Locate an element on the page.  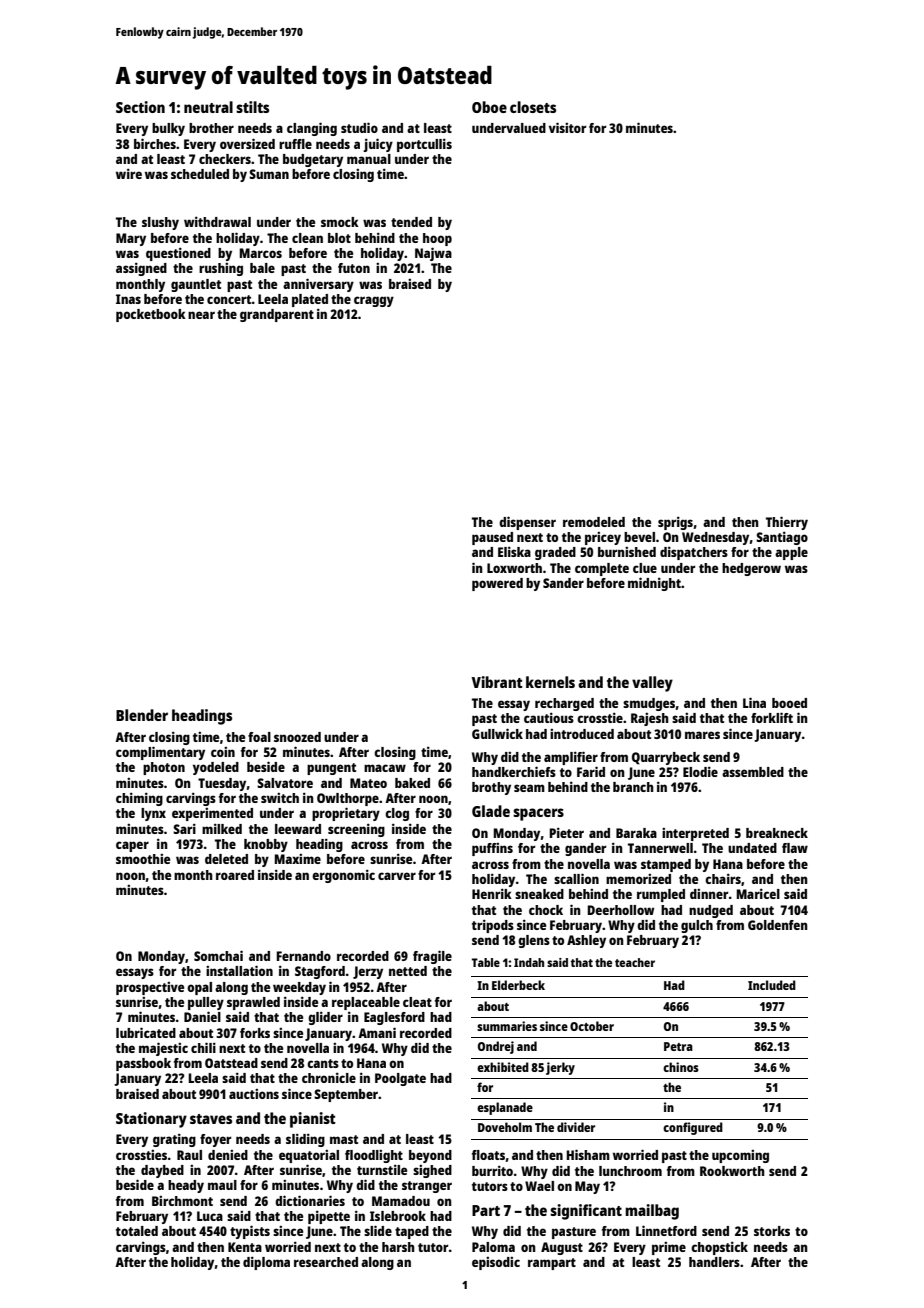
hoop is located at coordinates (437, 239).
